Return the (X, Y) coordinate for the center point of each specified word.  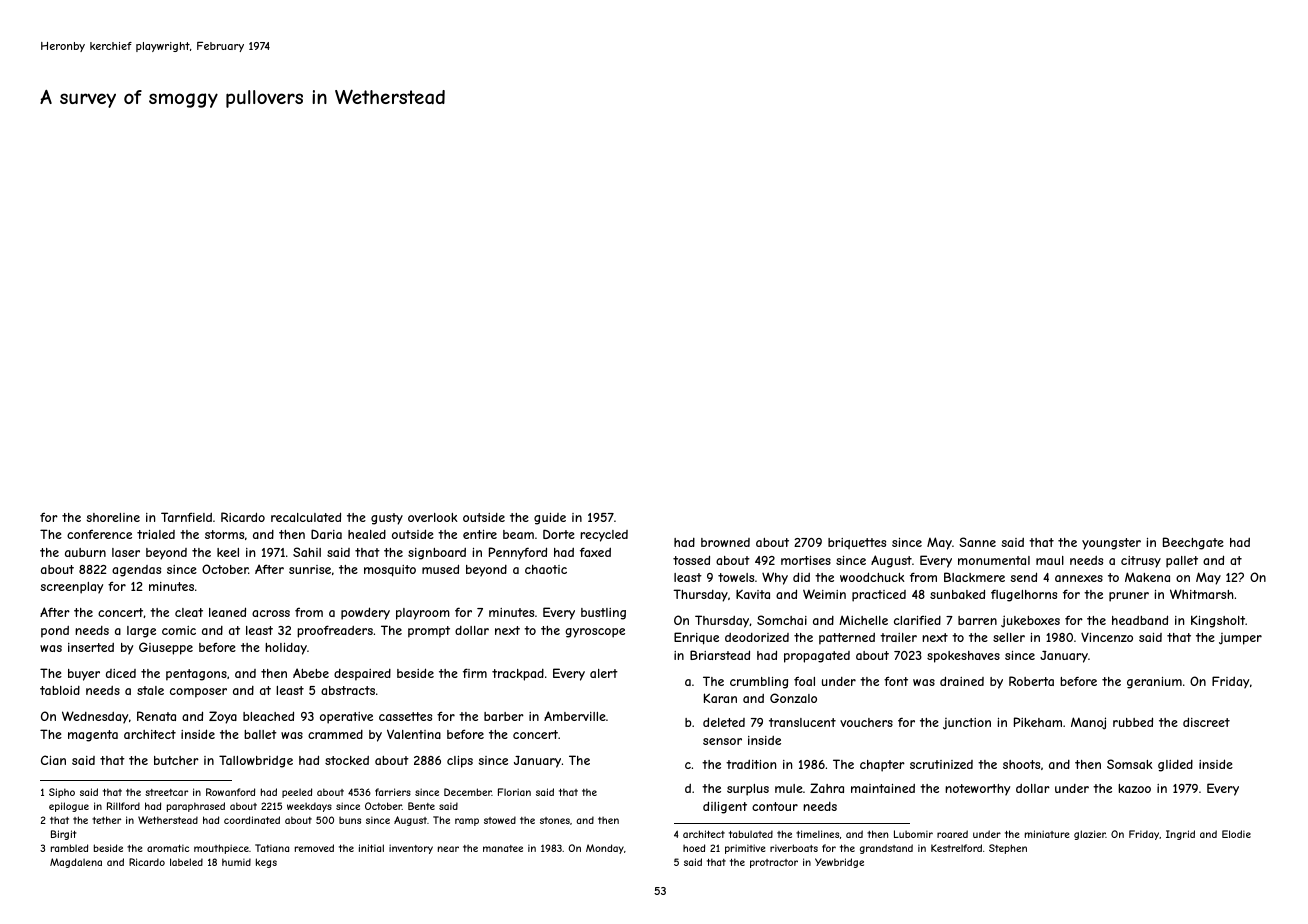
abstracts (348, 690)
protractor (774, 863)
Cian (53, 760)
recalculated (306, 517)
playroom (423, 614)
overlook (433, 517)
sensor (722, 741)
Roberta (1031, 681)
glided (1175, 766)
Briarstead (720, 655)
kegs (266, 863)
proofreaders (335, 631)
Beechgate (1193, 543)
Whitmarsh (1202, 594)
